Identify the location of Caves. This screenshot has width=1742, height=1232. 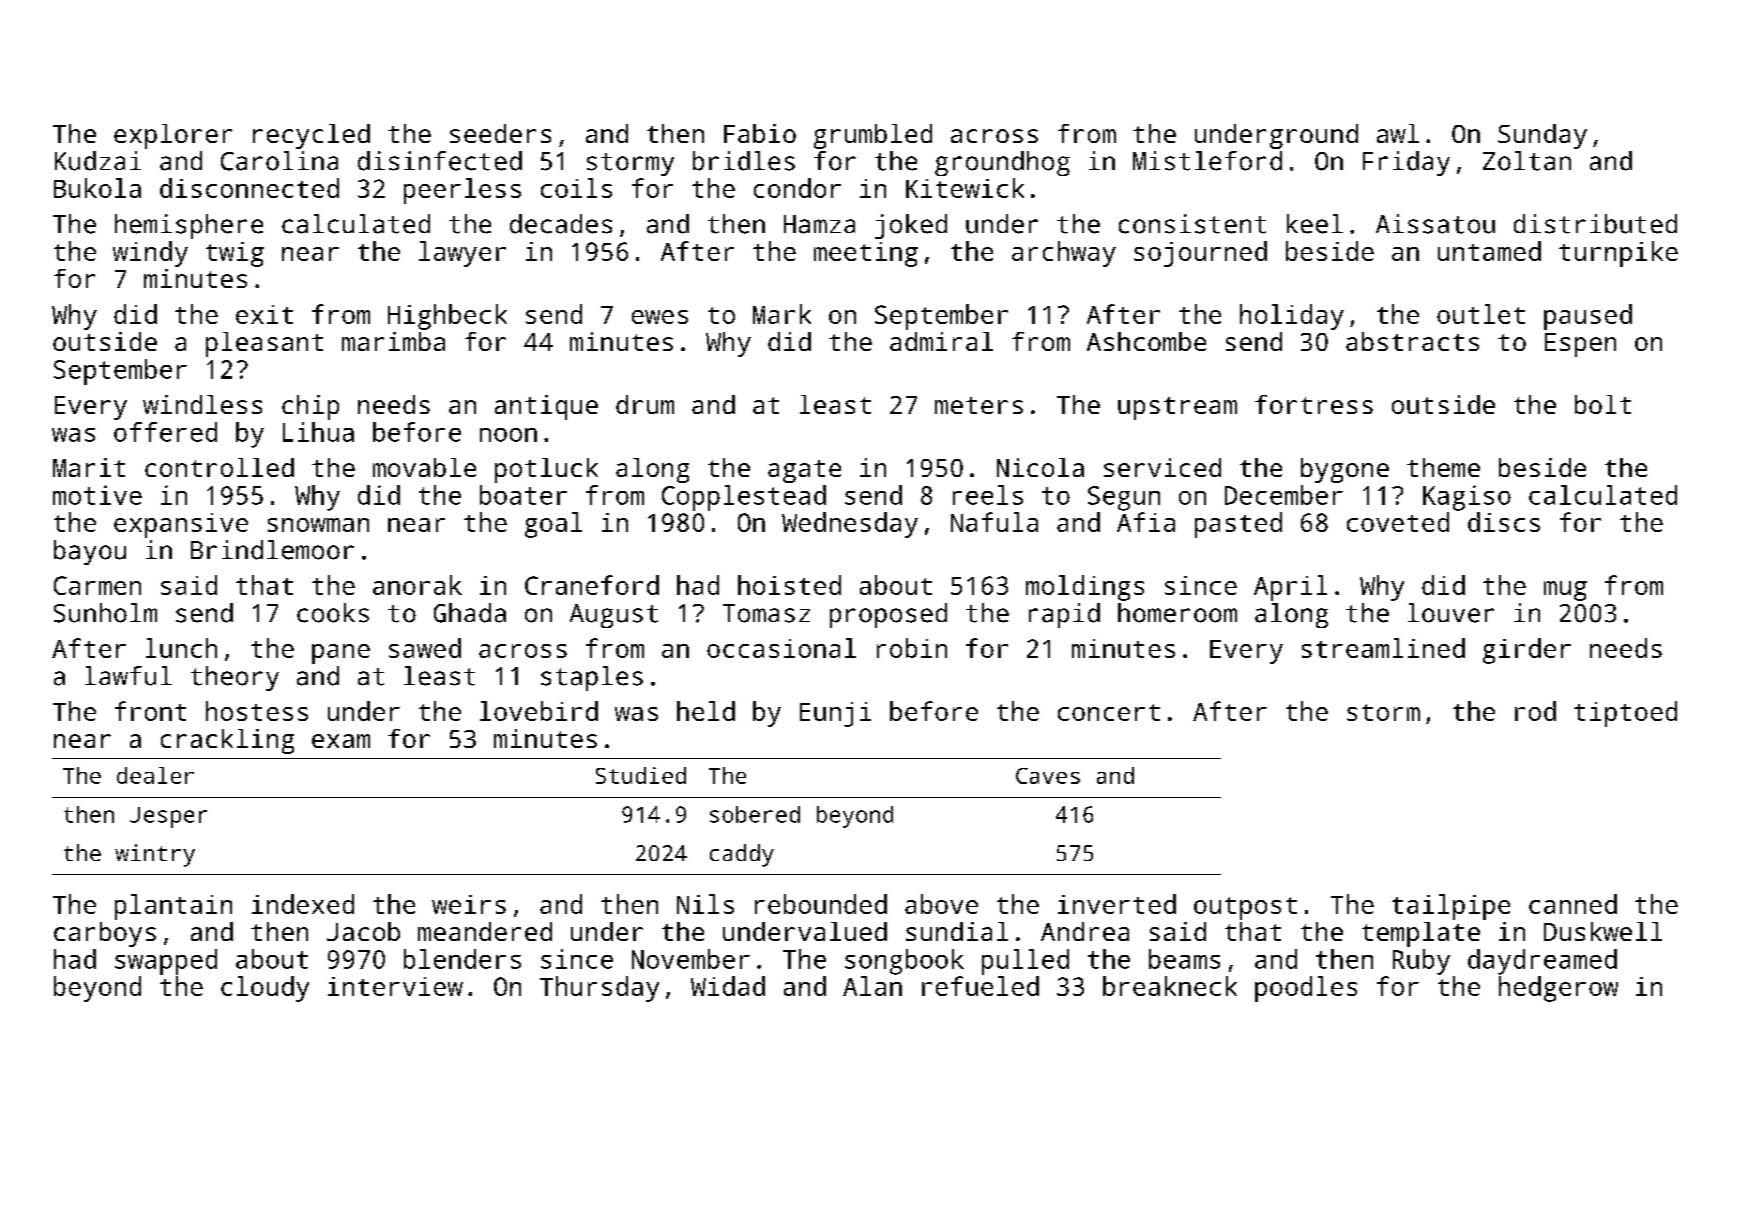
(1048, 776).
